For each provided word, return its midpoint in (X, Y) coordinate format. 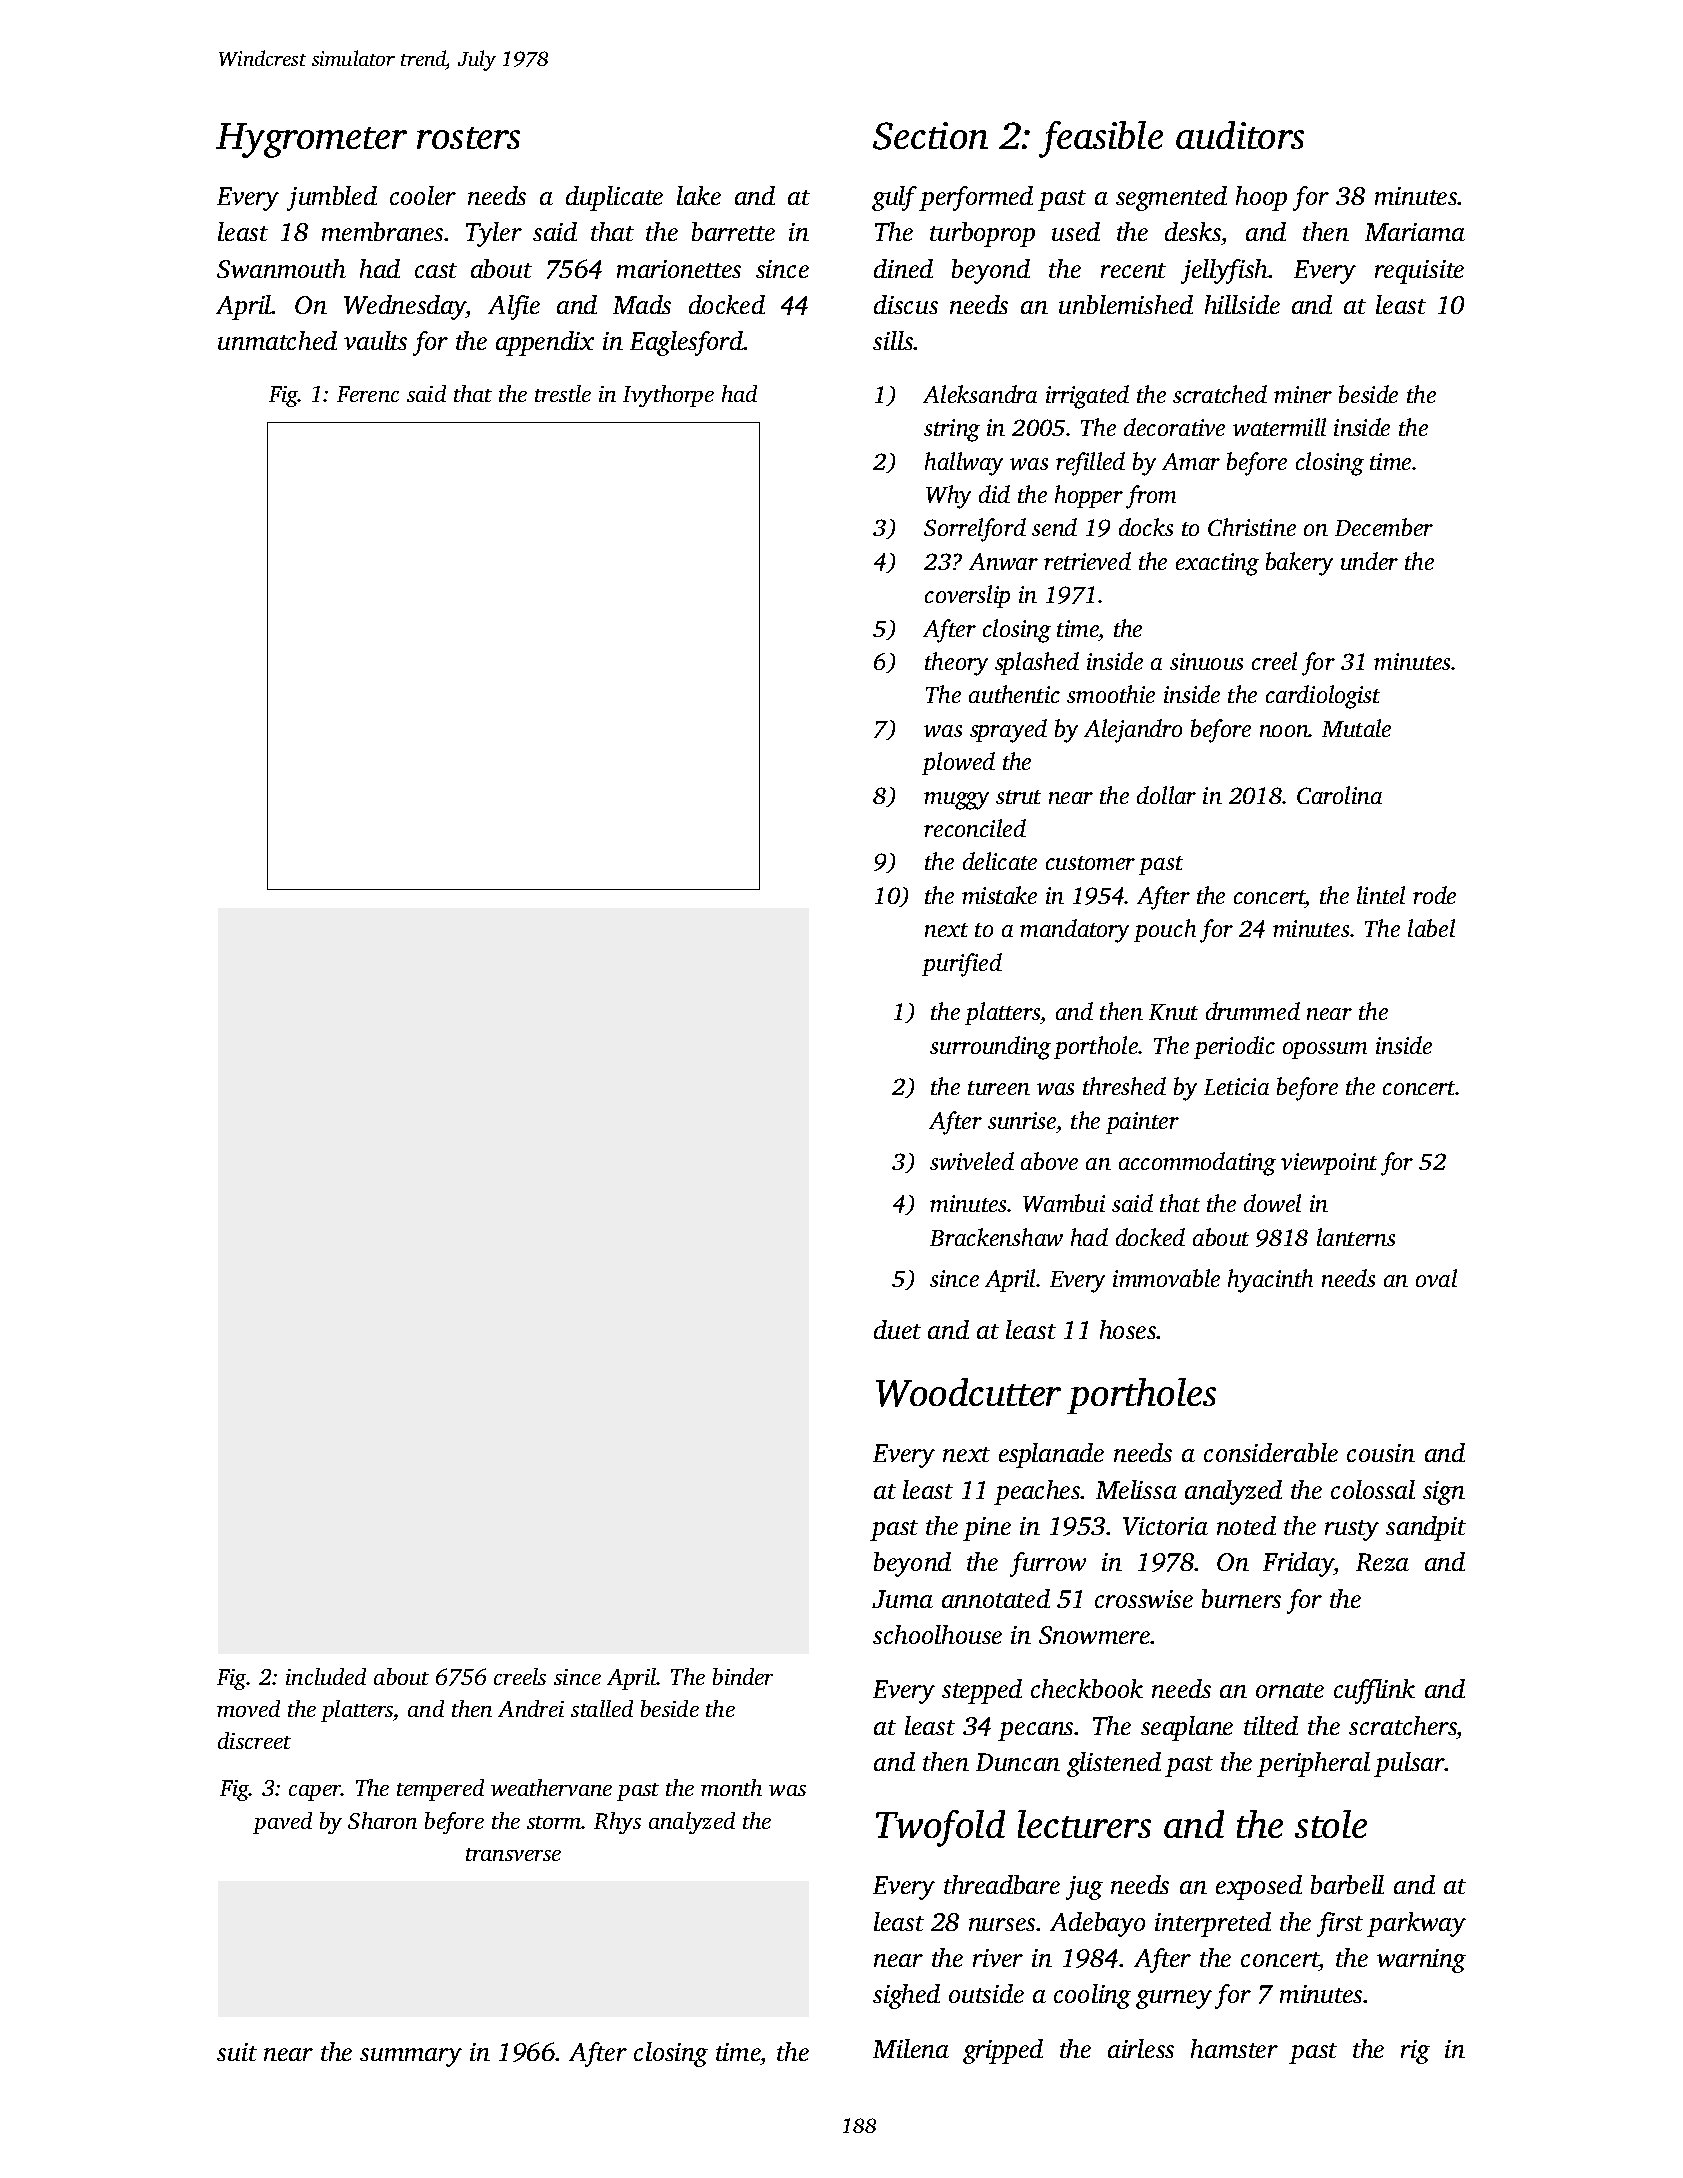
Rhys (617, 1823)
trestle (563, 393)
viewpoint (1329, 1164)
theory (956, 664)
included (326, 1676)
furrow (1048, 1564)
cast (436, 270)
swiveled (972, 1161)
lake (699, 195)
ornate (1290, 1690)
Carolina (1339, 795)
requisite (1419, 272)
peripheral (1313, 1764)
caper (315, 1793)
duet (897, 1329)
